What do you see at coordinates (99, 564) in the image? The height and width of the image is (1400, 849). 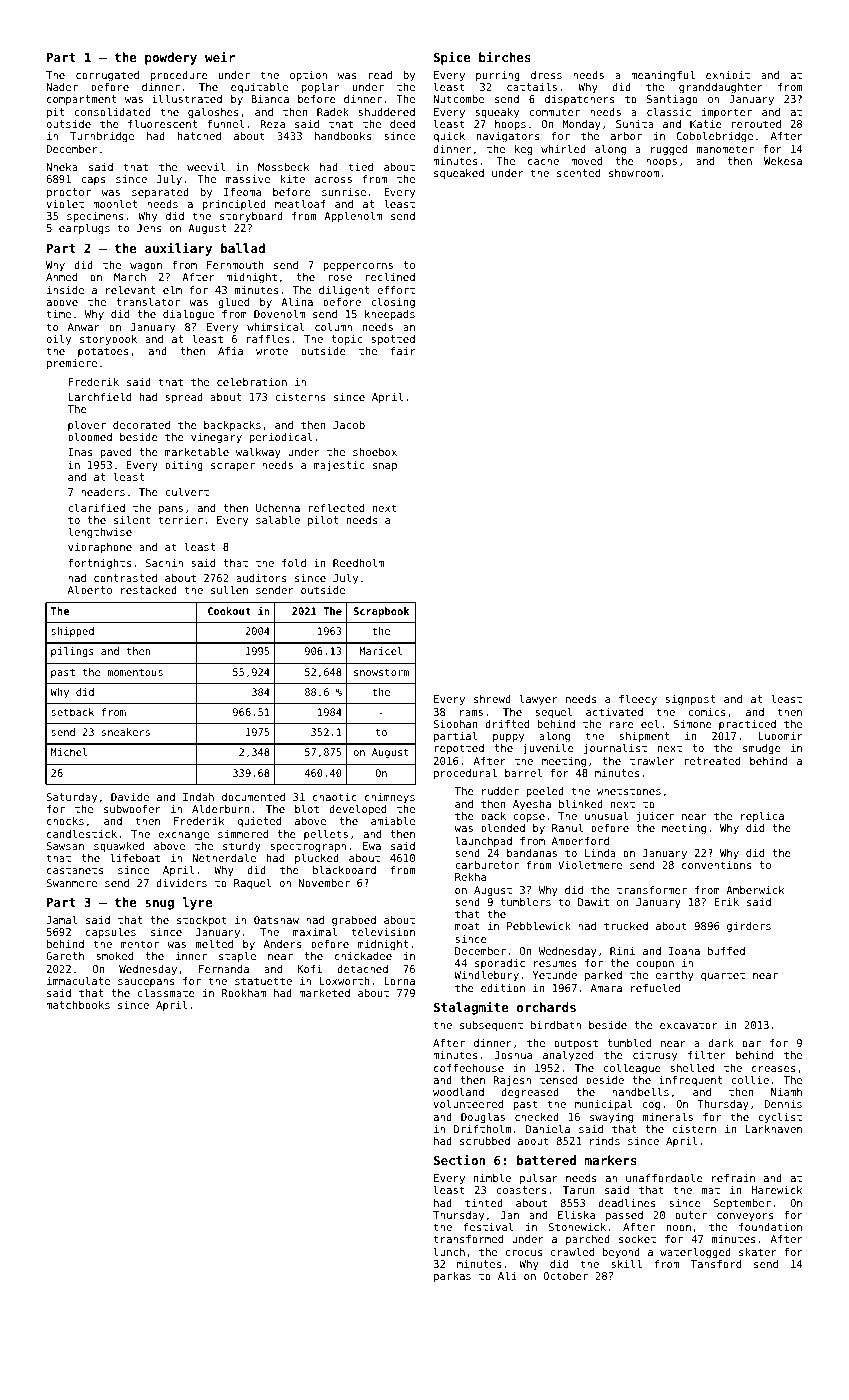 I see `fortnights` at bounding box center [99, 564].
